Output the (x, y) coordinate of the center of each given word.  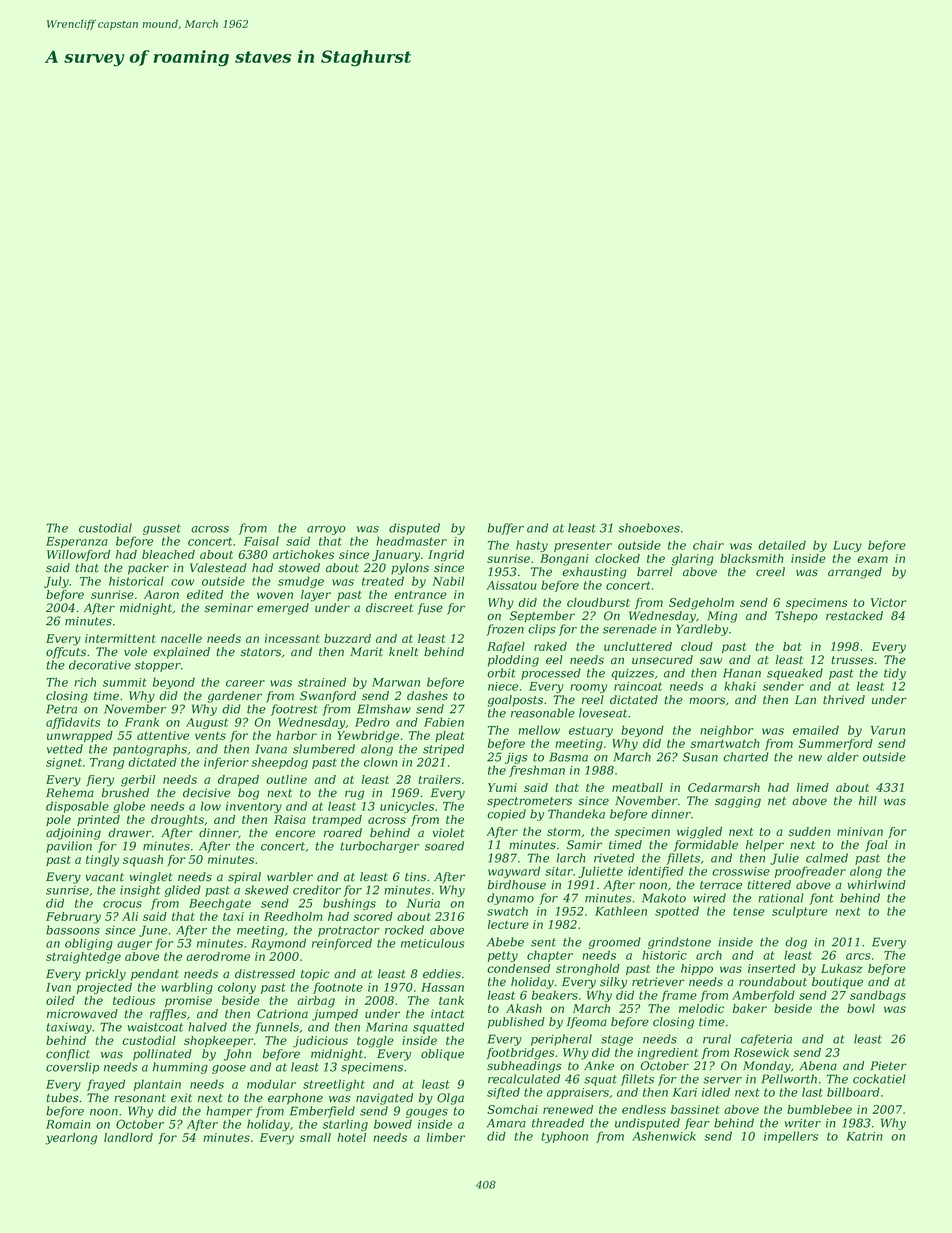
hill (868, 800)
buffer (506, 529)
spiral (244, 878)
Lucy (847, 546)
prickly (105, 975)
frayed (106, 1085)
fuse (430, 609)
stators (261, 652)
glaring (693, 560)
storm (564, 832)
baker (750, 1008)
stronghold (588, 970)
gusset (162, 529)
